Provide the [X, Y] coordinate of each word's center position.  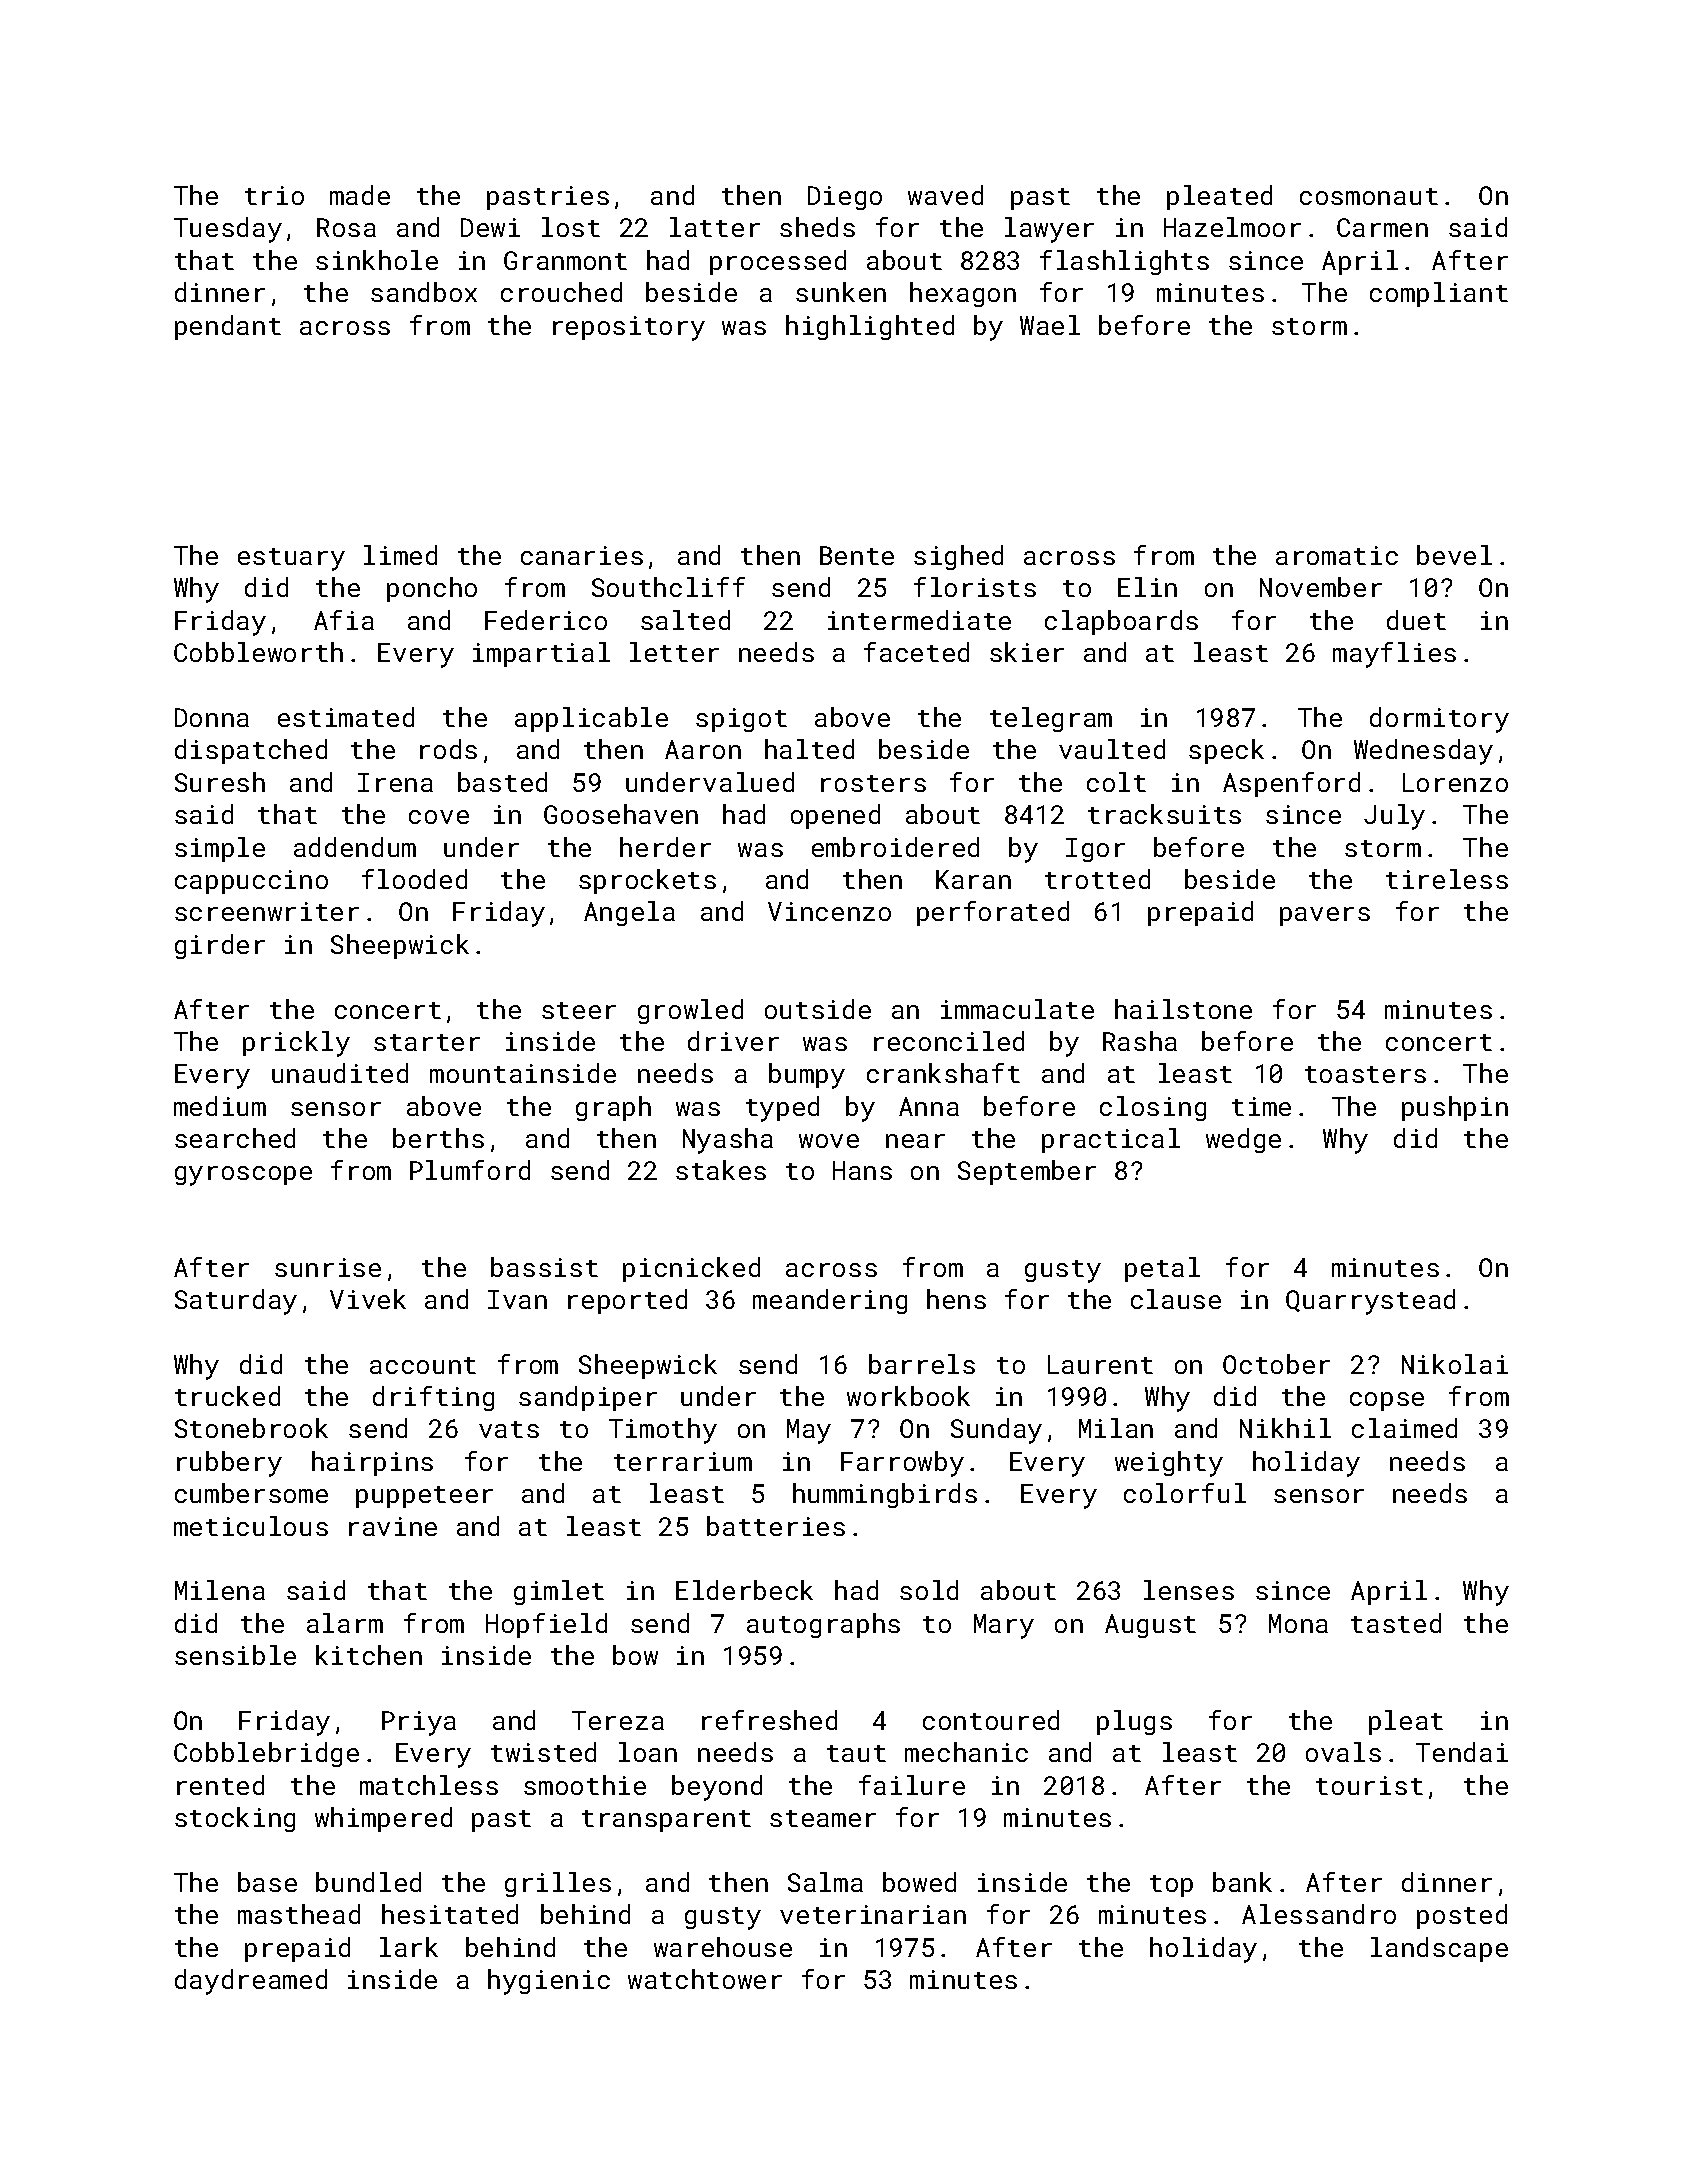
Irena [395, 782]
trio [274, 195]
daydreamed [251, 1982]
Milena [220, 1590]
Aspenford [1291, 784]
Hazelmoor [1232, 227]
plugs [1134, 1722]
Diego [845, 198]
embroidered [895, 847]
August [1150, 1626]
